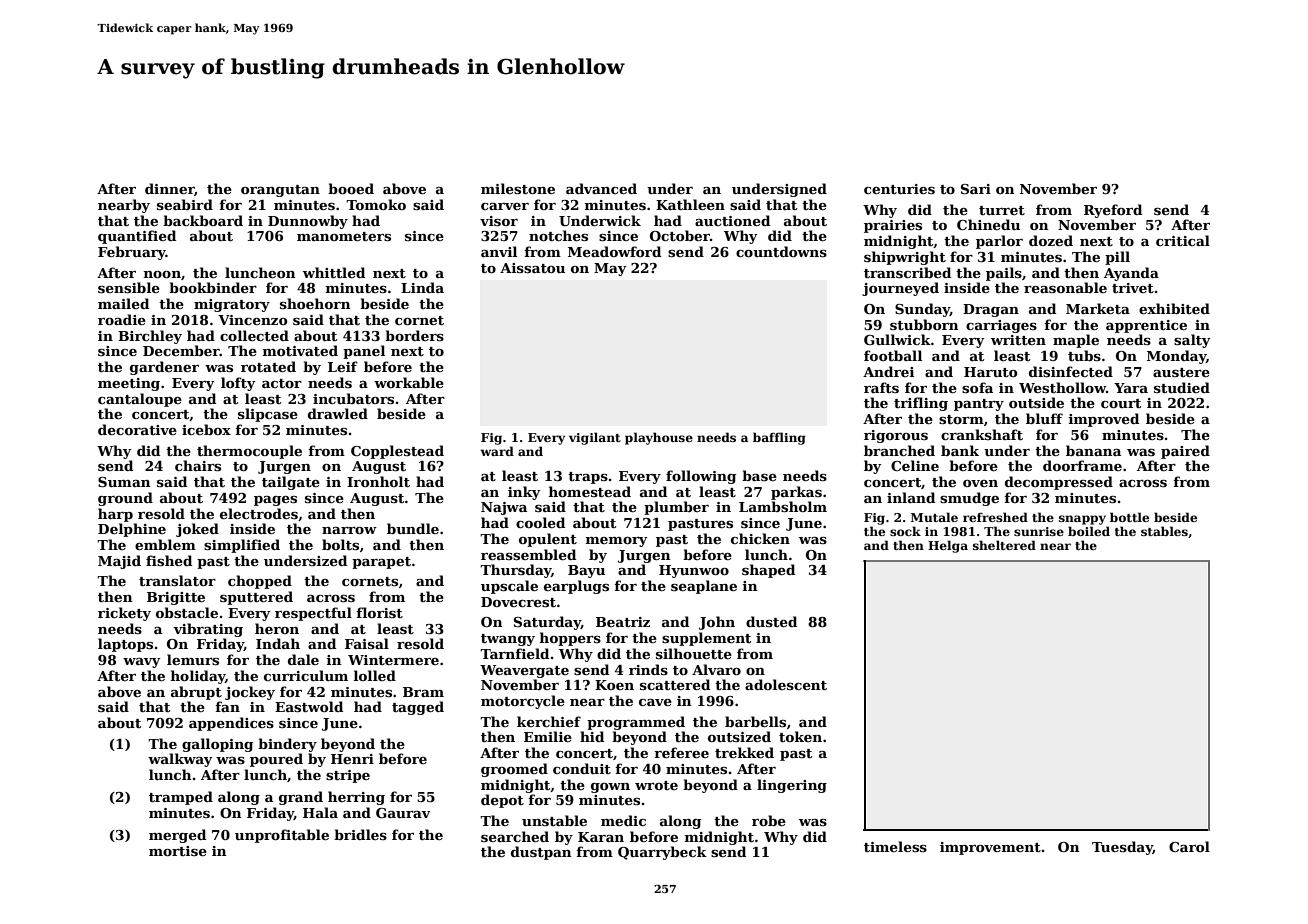 The width and height of the screenshot is (1308, 924). Describe the element at coordinates (771, 621) in the screenshot. I see `dusted` at that location.
